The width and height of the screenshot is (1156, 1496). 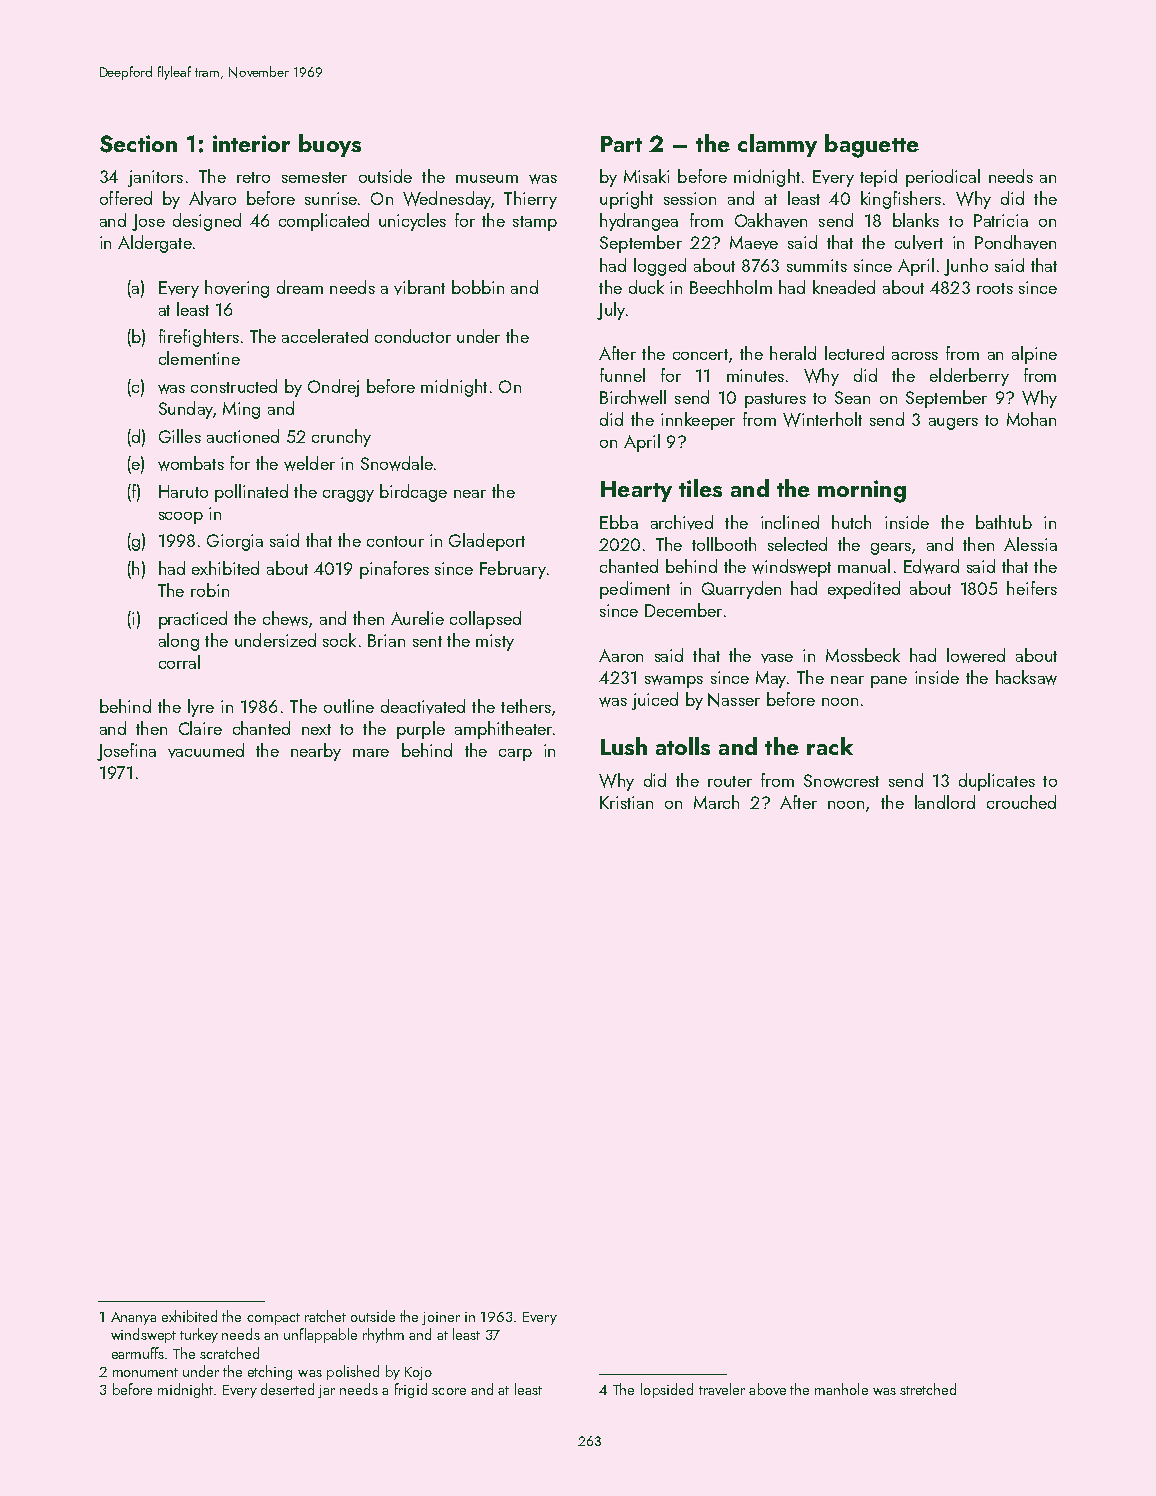 What do you see at coordinates (797, 544) in the screenshot?
I see `selected` at bounding box center [797, 544].
